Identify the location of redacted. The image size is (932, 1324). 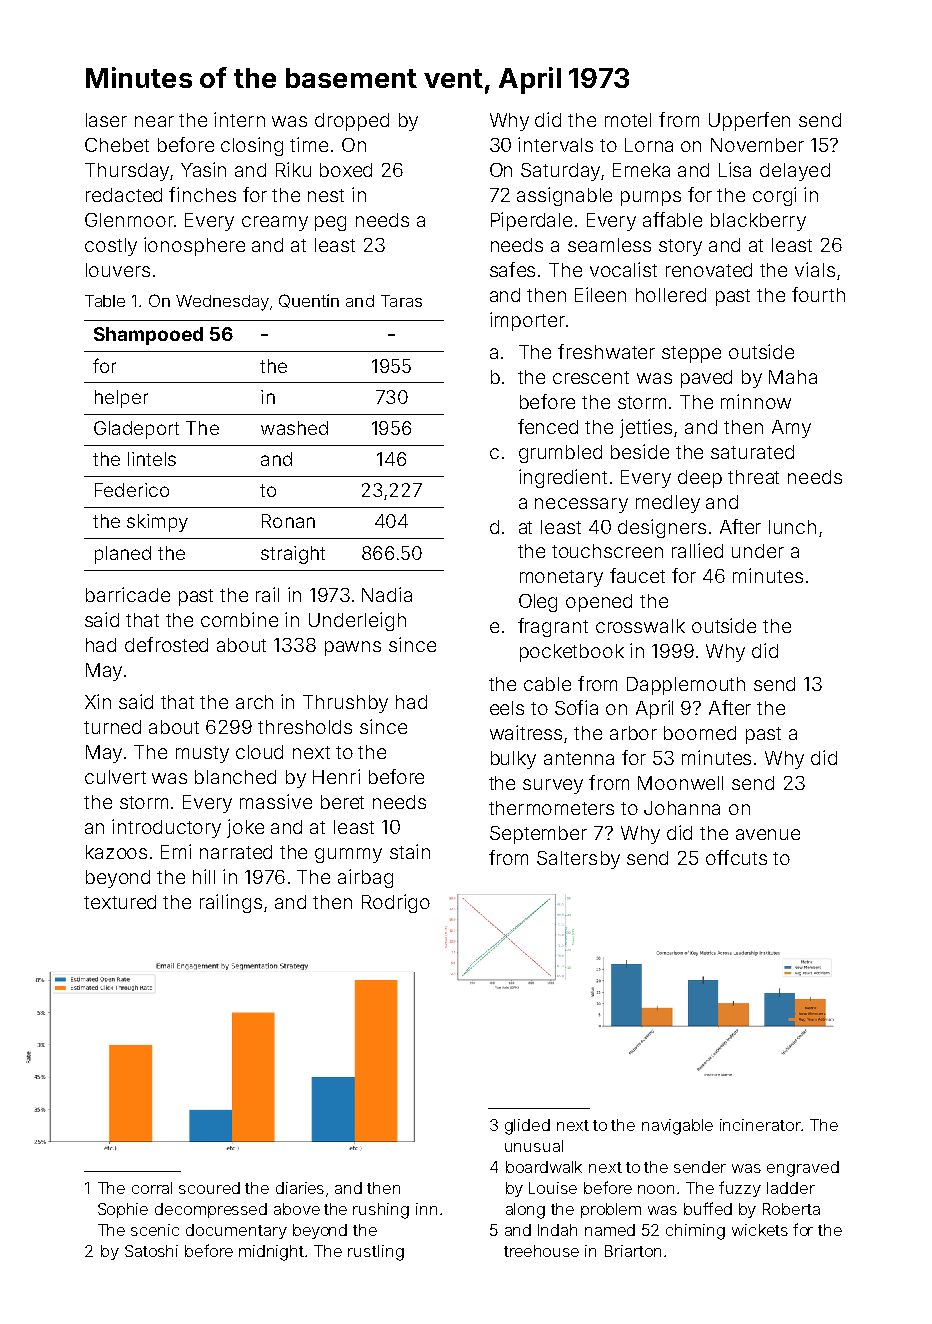
(124, 195).
